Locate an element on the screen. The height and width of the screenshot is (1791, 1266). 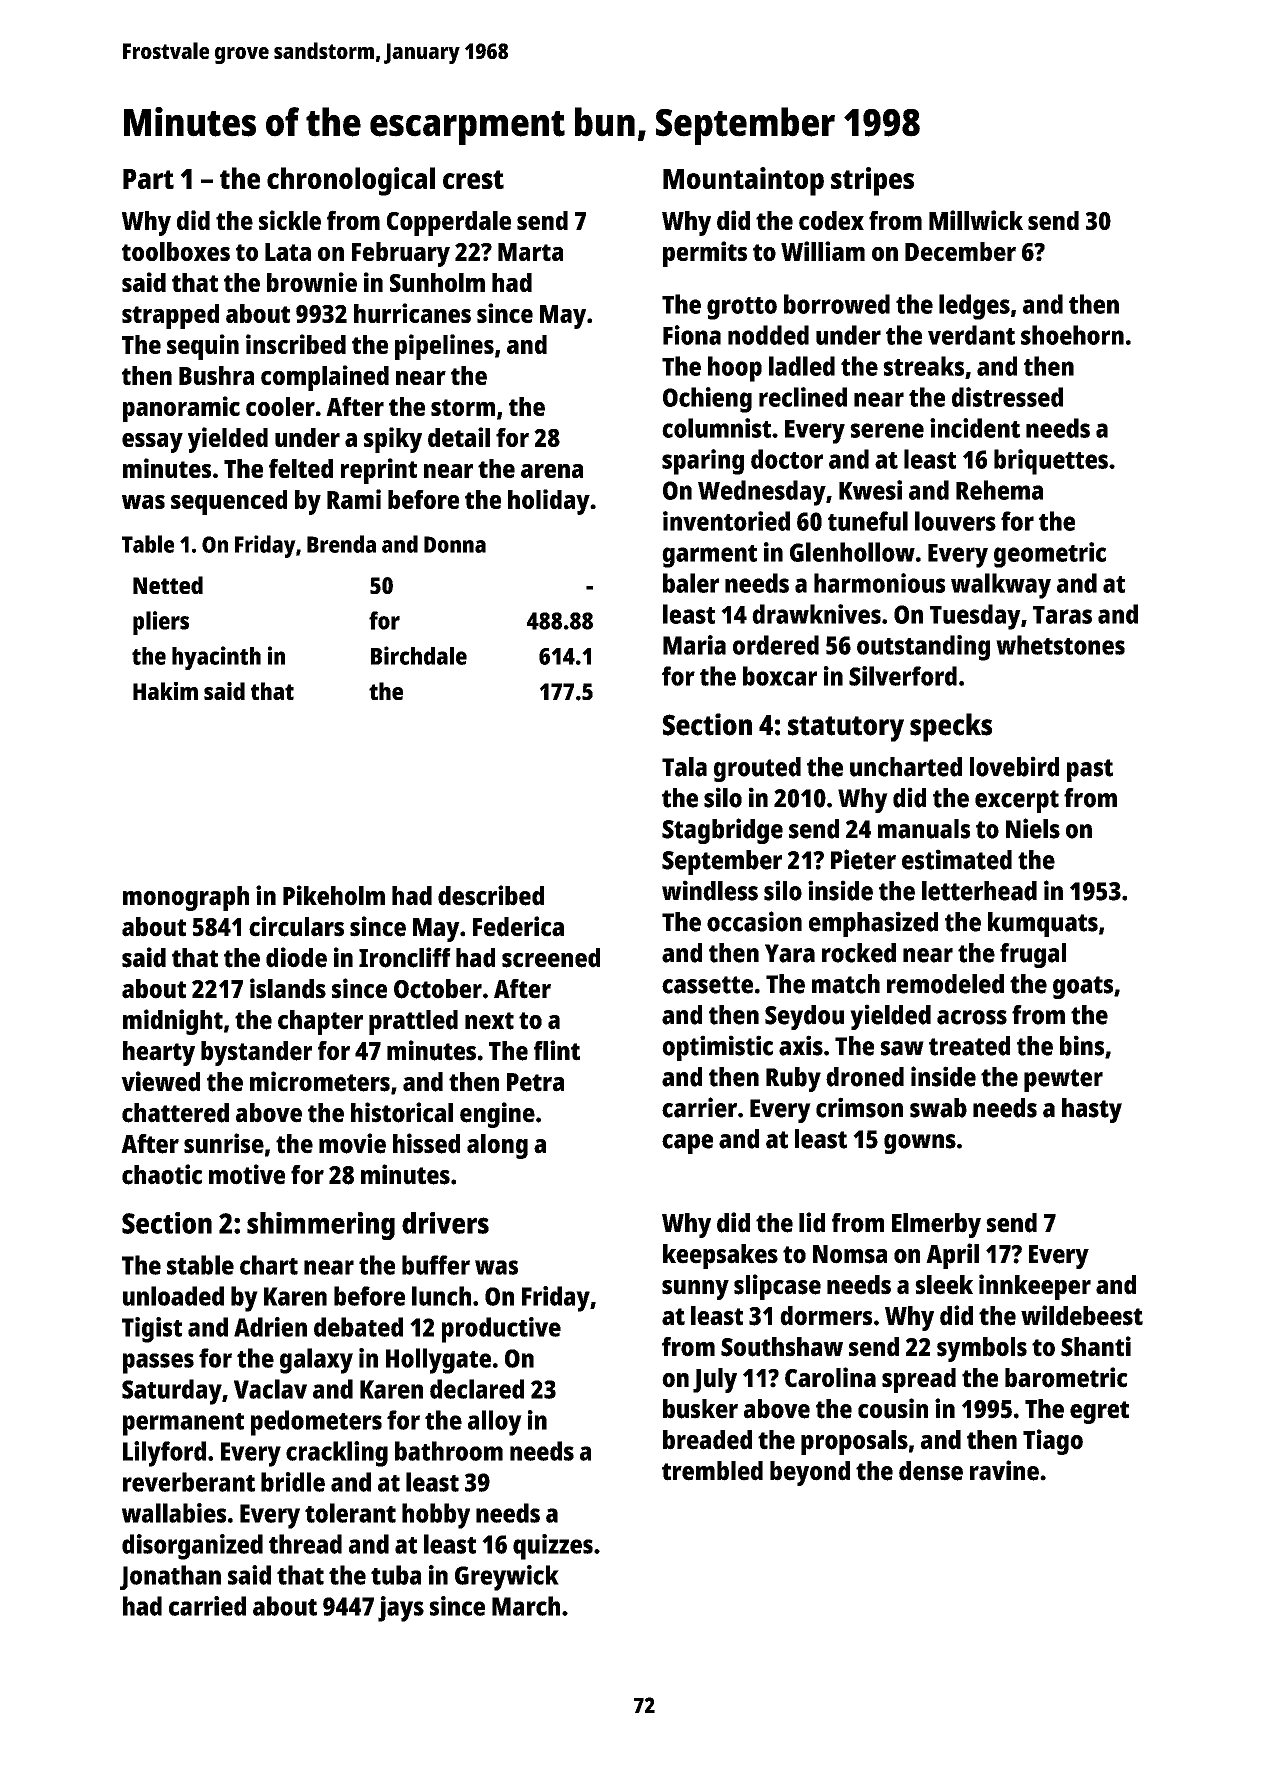
Nomsa is located at coordinates (850, 1254).
